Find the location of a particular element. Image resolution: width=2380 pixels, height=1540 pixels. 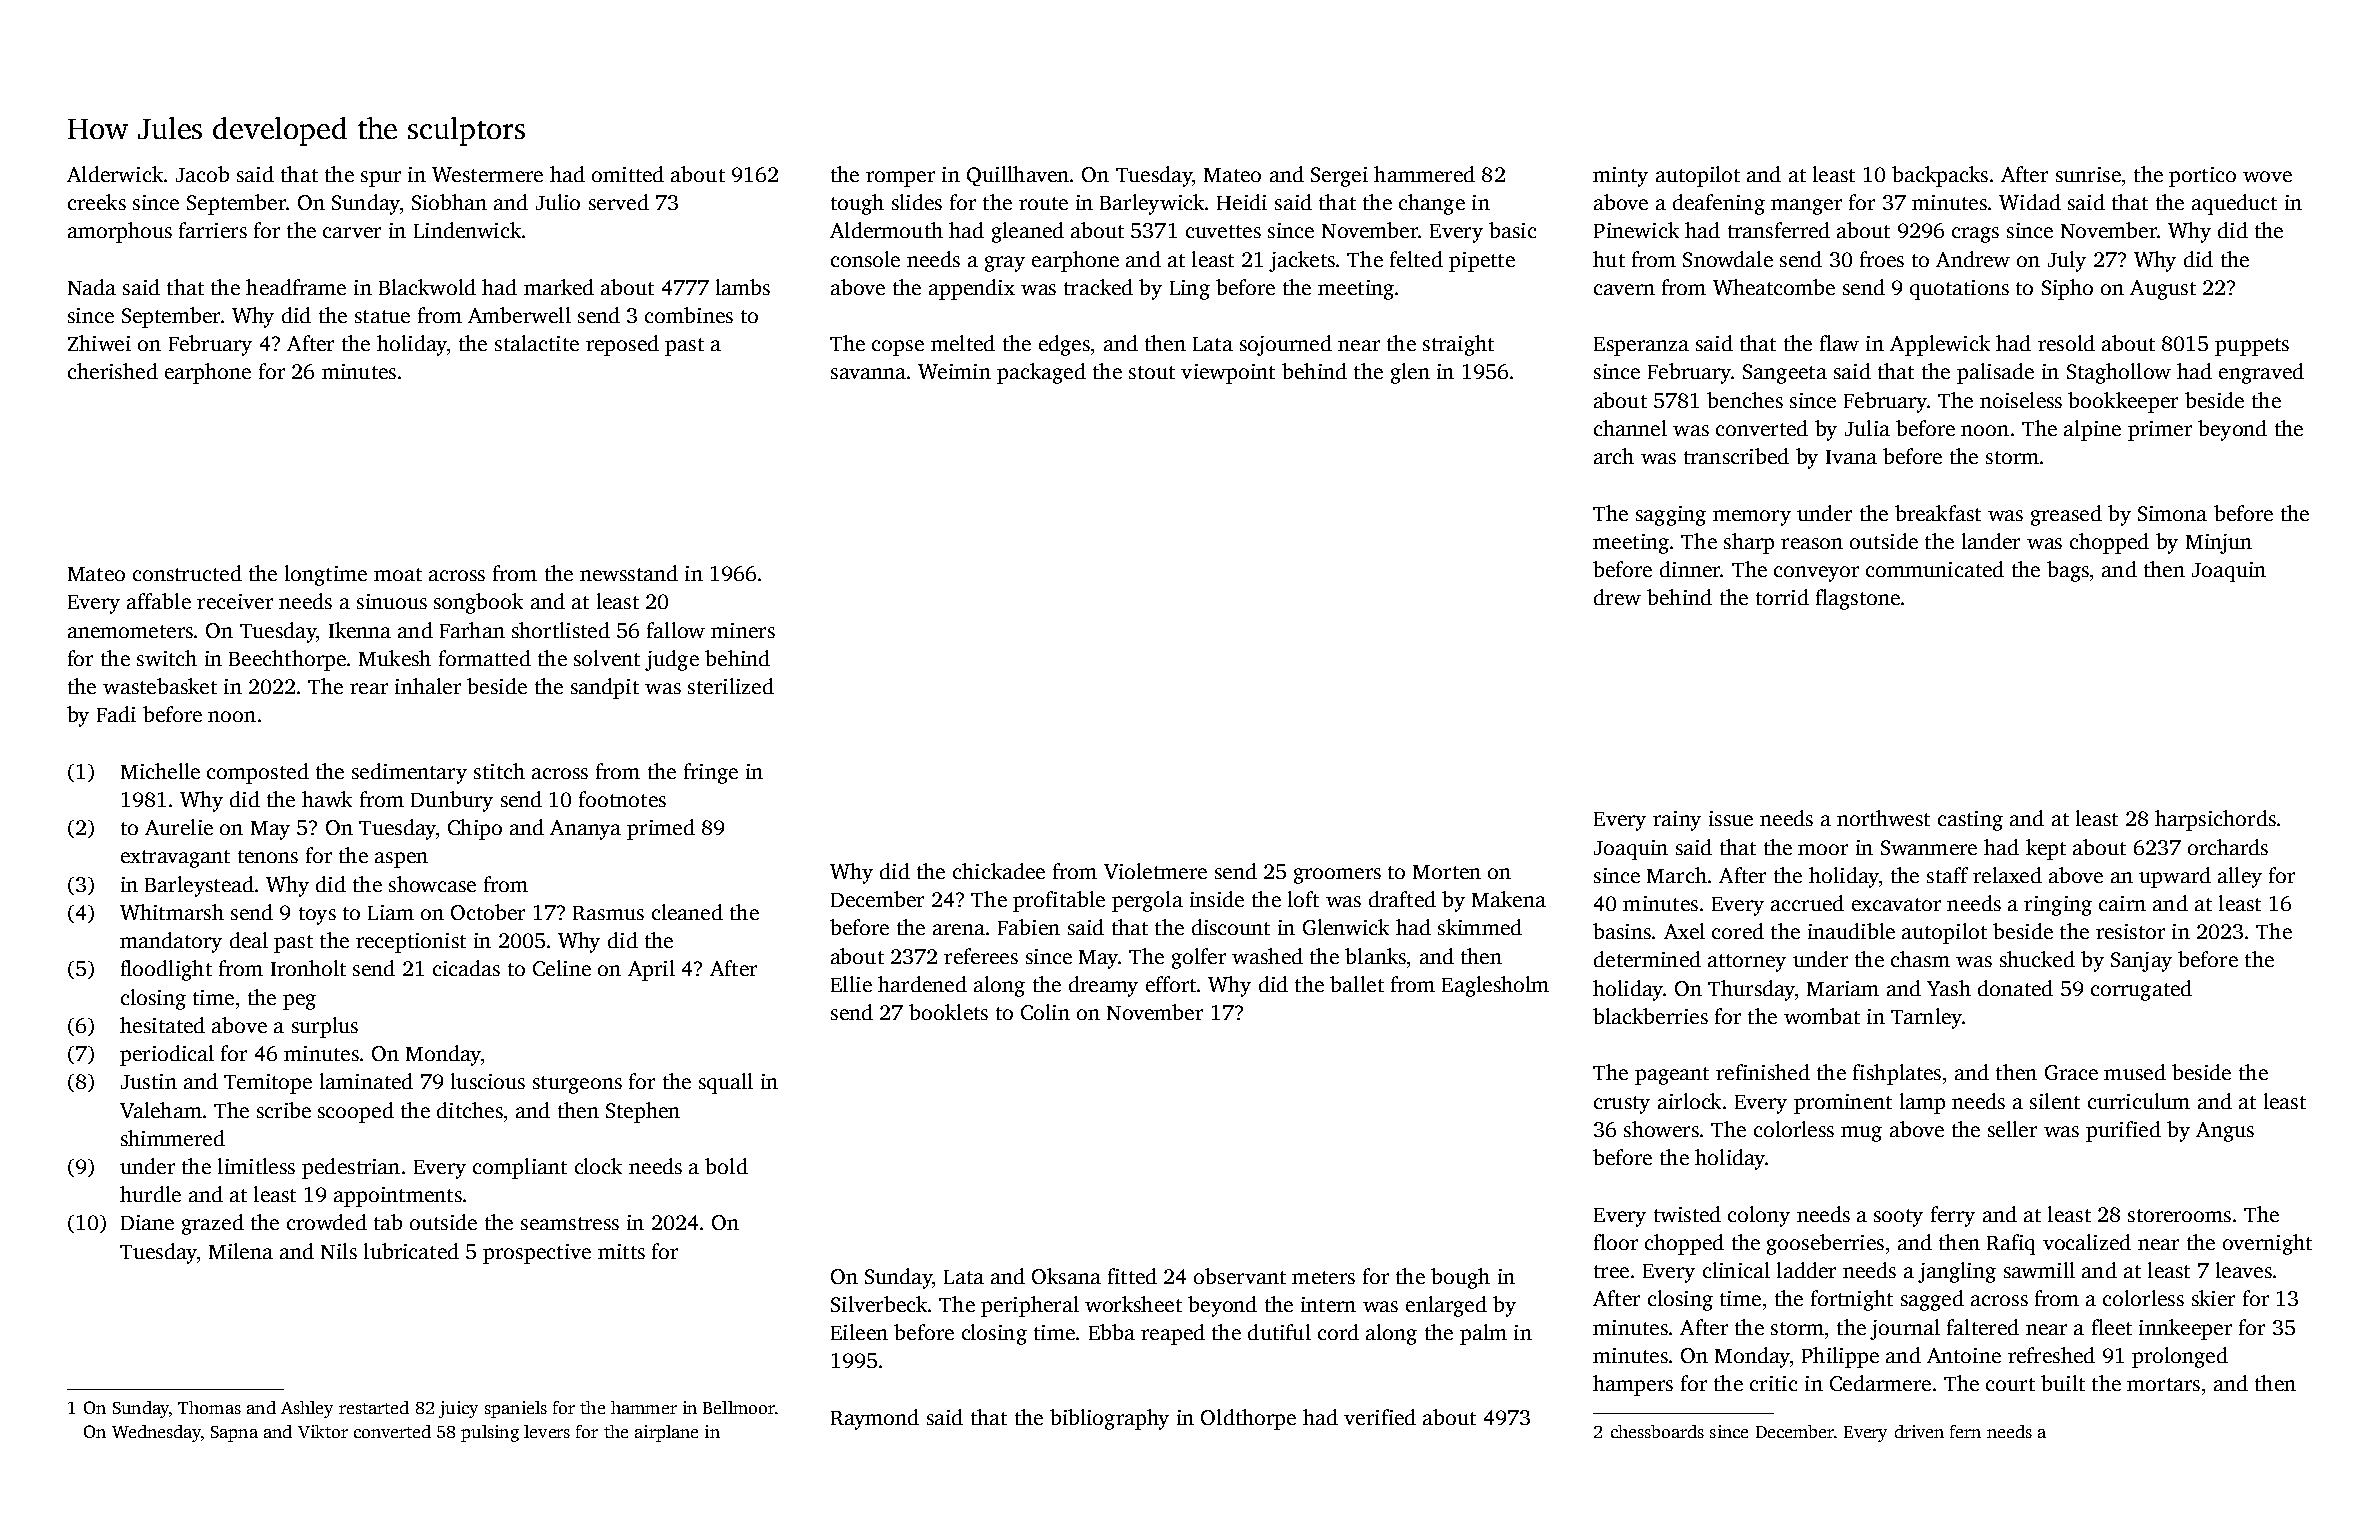

Raymond is located at coordinates (875, 1419).
